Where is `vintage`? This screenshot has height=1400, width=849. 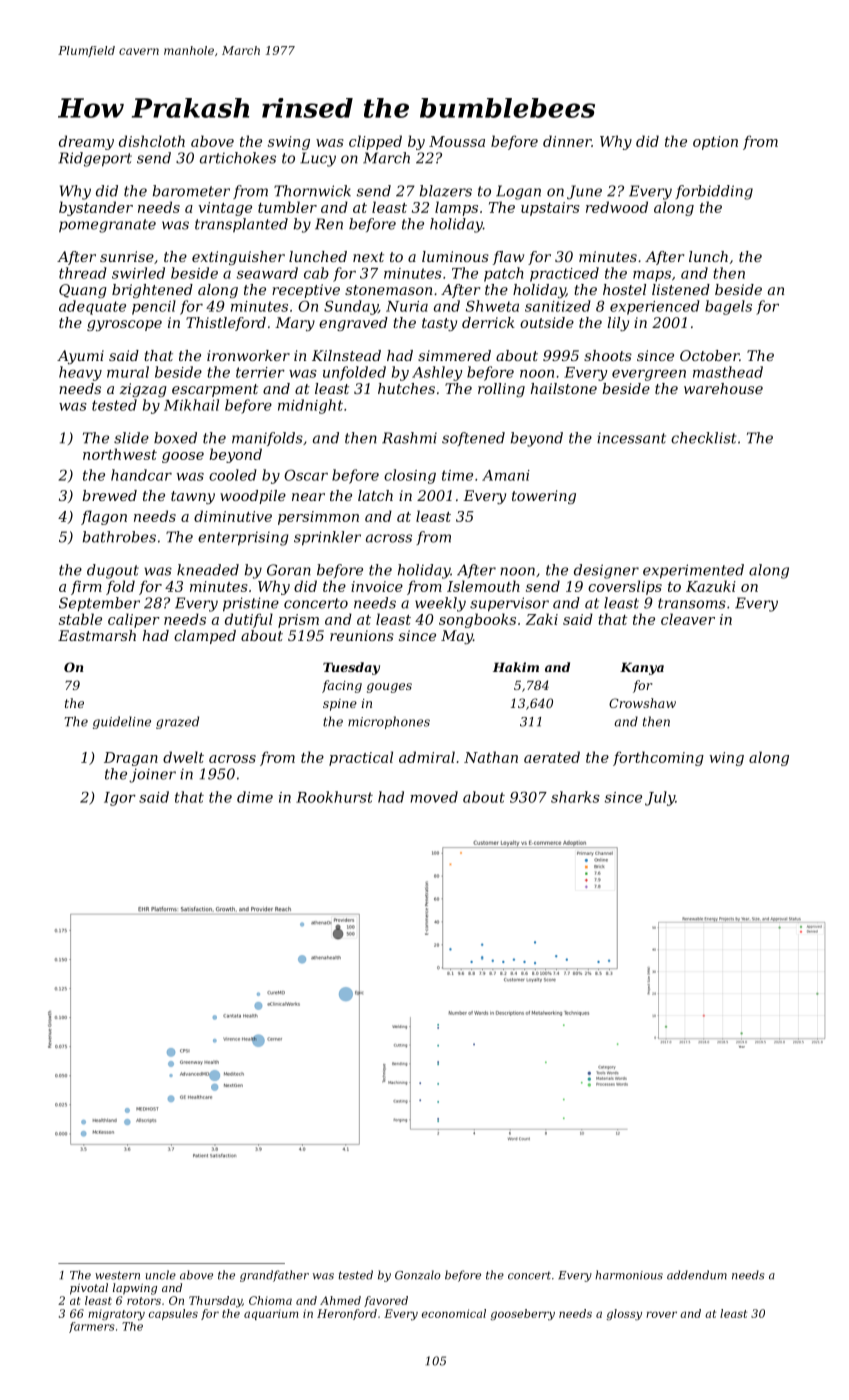 vintage is located at coordinates (225, 209).
